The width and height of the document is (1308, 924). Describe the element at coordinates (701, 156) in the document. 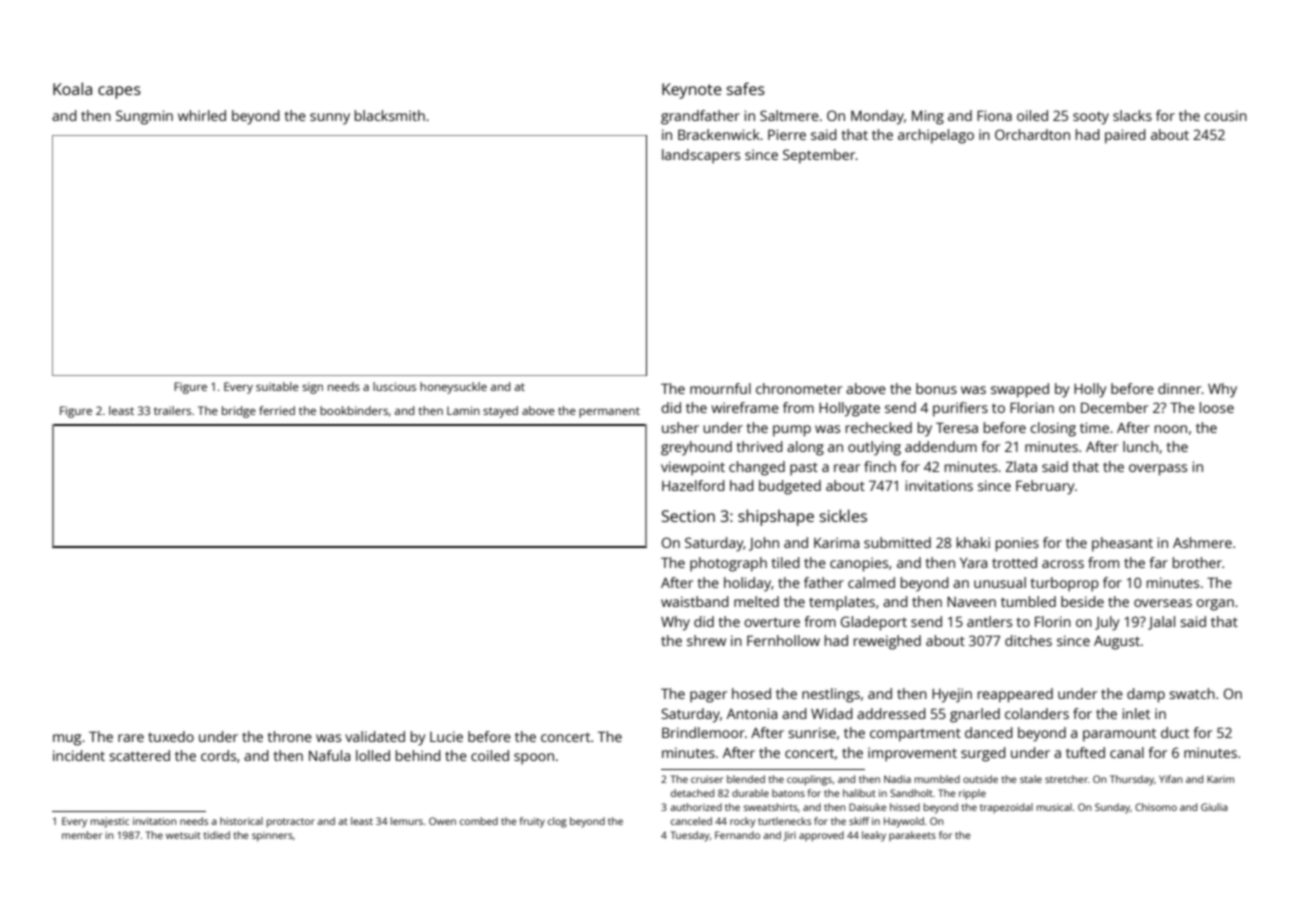

I see `landscapers` at that location.
